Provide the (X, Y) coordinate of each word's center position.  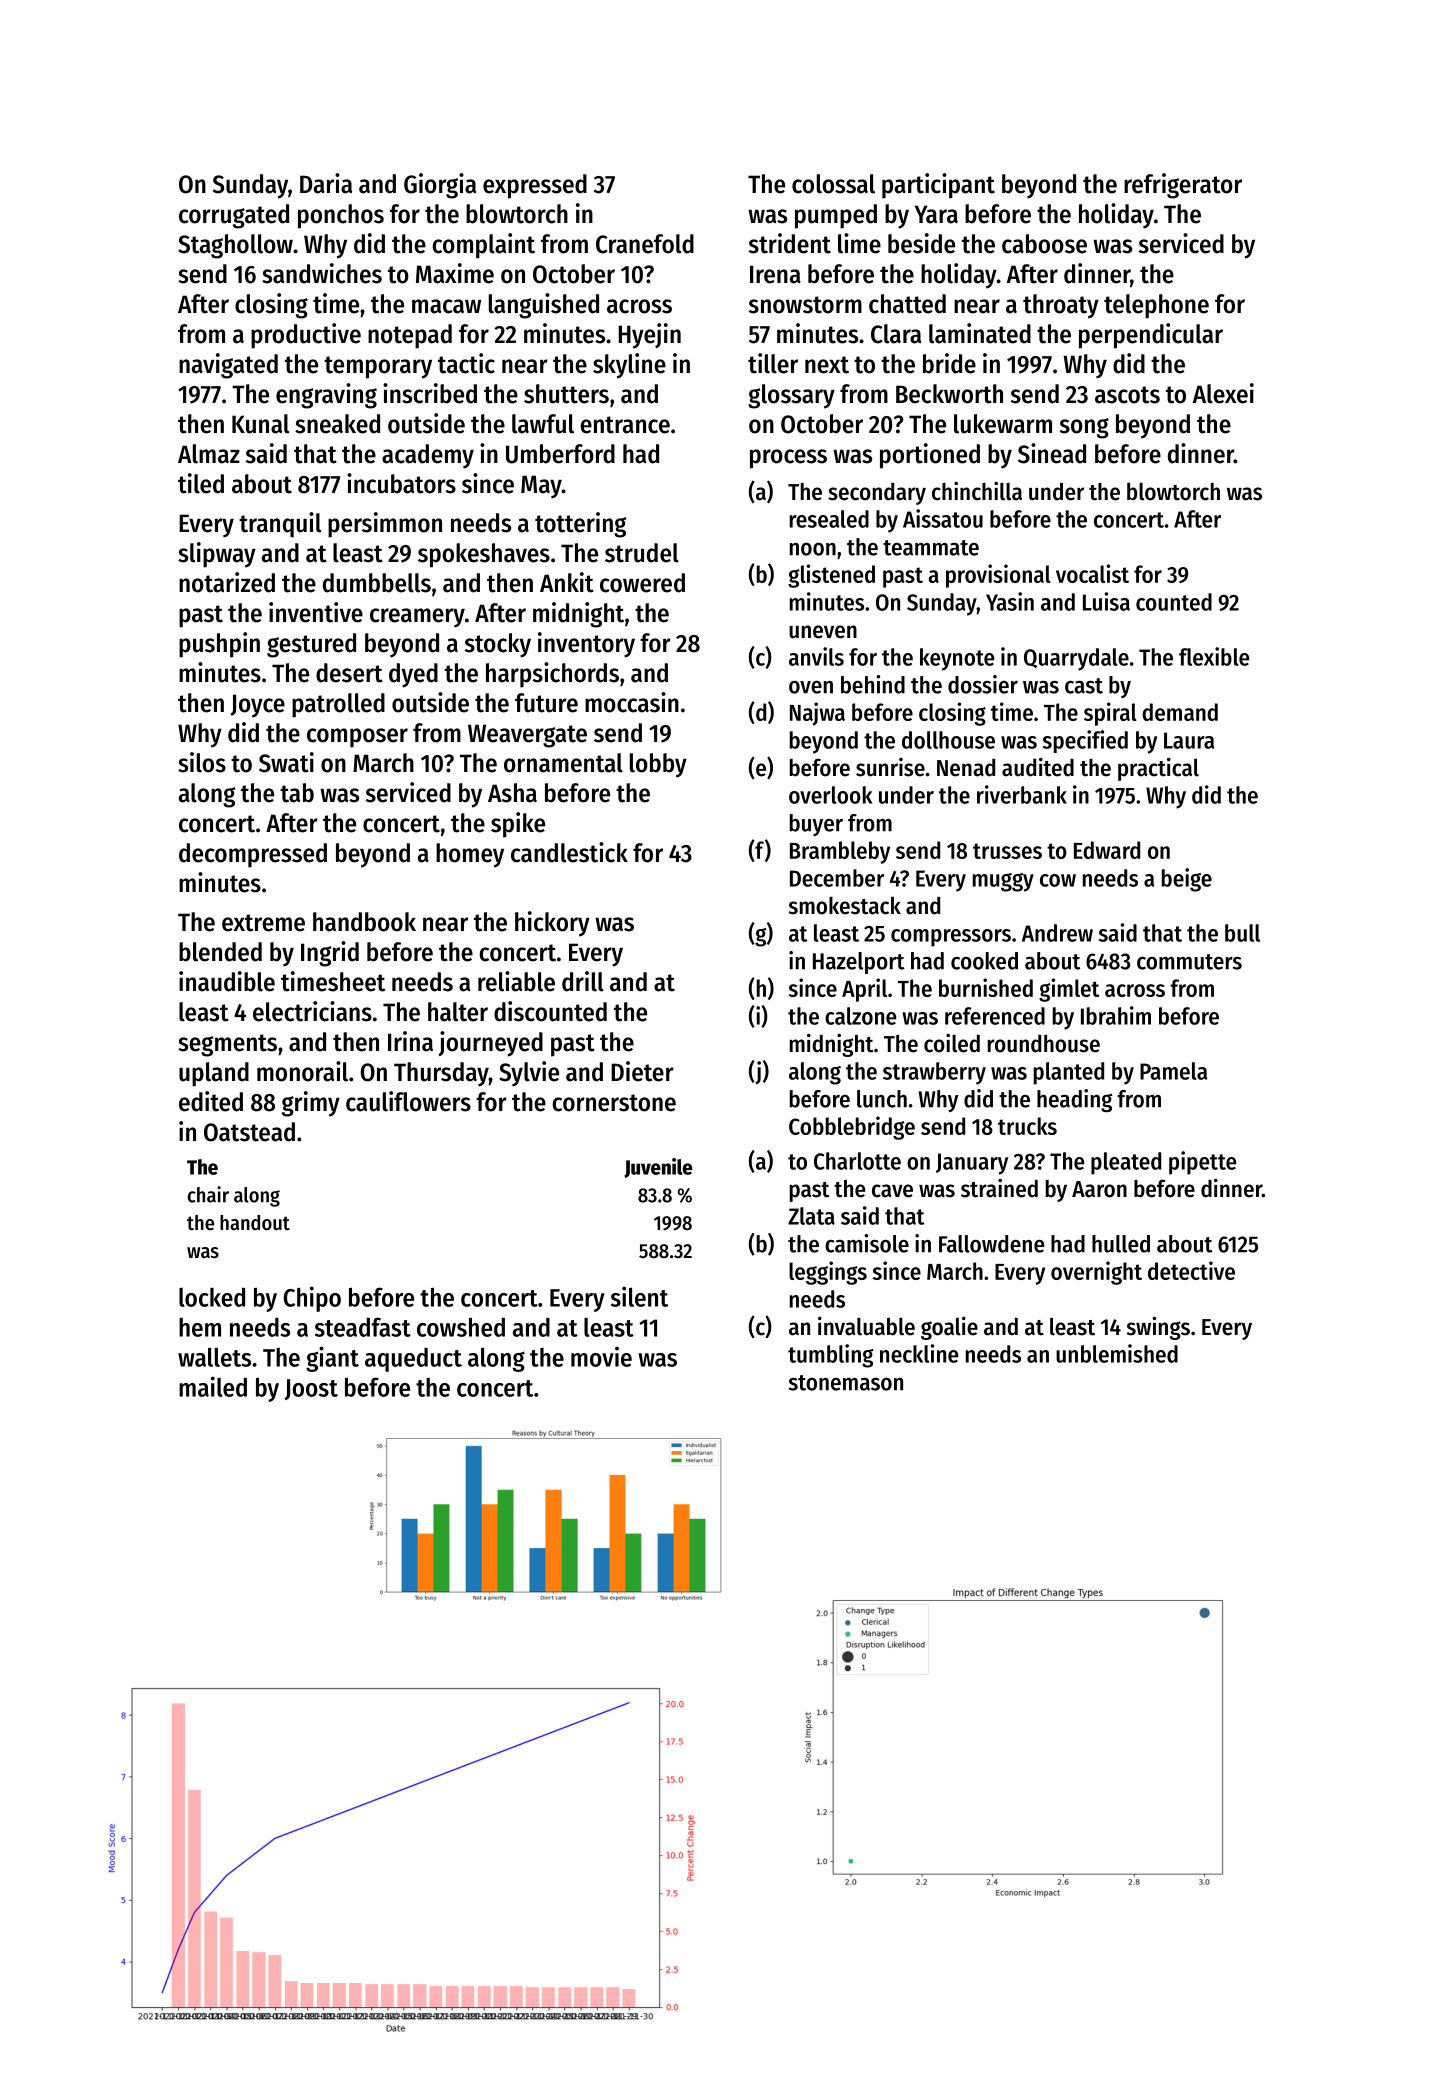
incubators (401, 483)
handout (255, 1223)
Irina (410, 1041)
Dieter (642, 1071)
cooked (984, 961)
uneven (823, 632)
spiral (1110, 714)
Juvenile (658, 1168)
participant (938, 186)
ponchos (341, 216)
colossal (833, 184)
